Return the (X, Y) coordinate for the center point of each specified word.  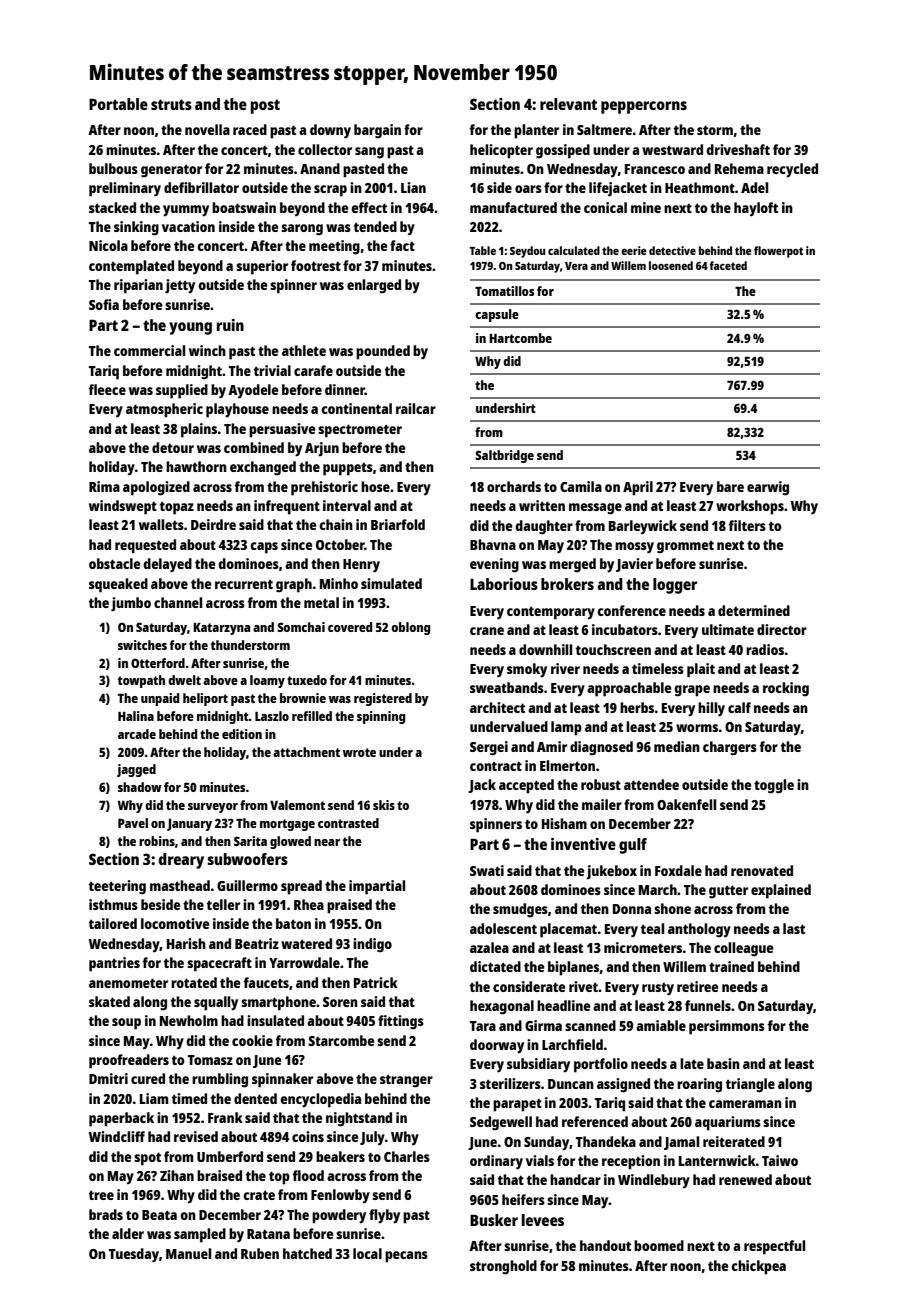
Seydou (528, 252)
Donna (632, 909)
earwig (768, 488)
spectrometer (360, 431)
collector (325, 149)
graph (294, 585)
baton (293, 923)
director (782, 629)
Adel (754, 187)
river (565, 668)
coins (308, 1136)
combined (254, 447)
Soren (340, 1002)
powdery (339, 1216)
